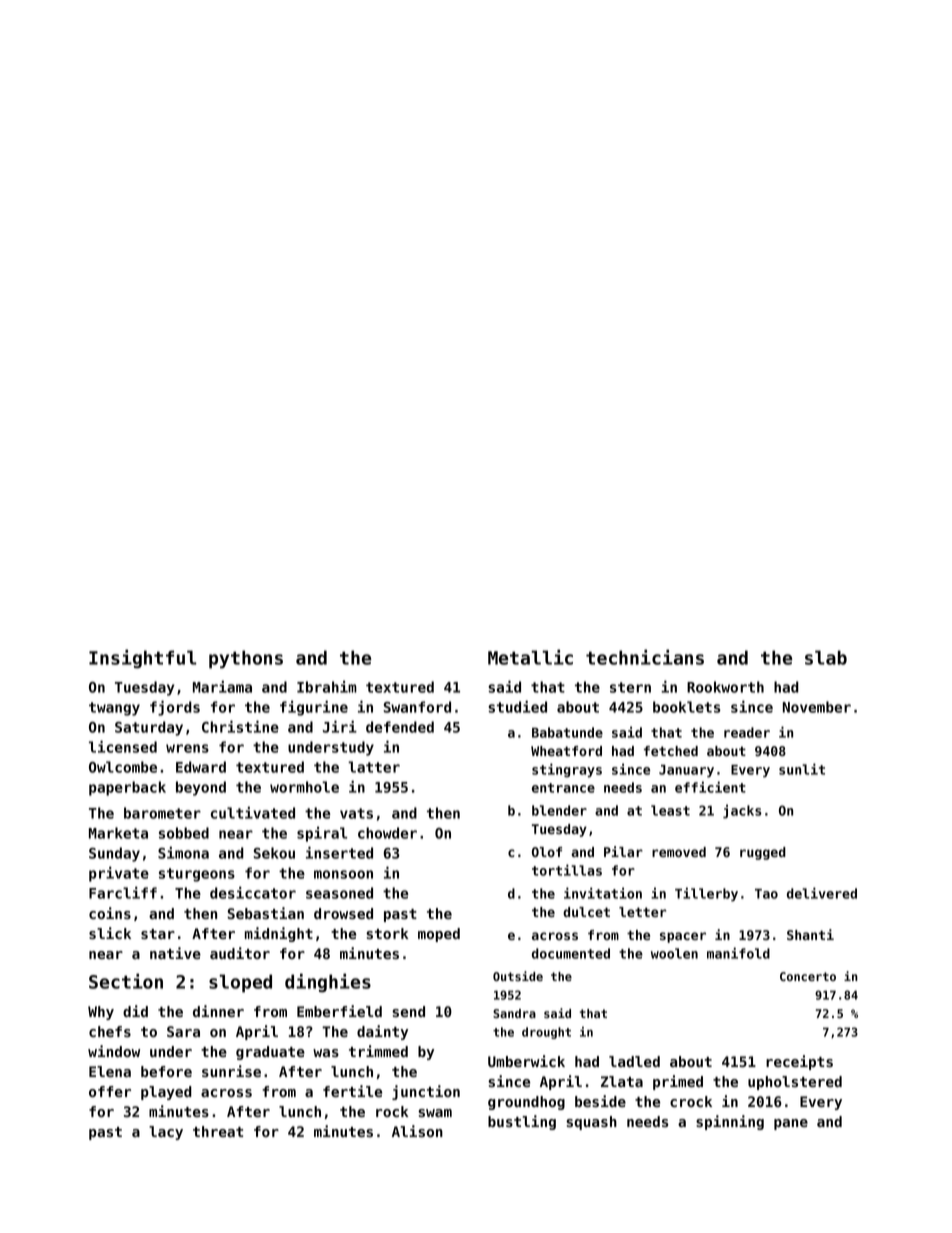 The image size is (952, 1233). I want to click on drowsed, so click(343, 913).
